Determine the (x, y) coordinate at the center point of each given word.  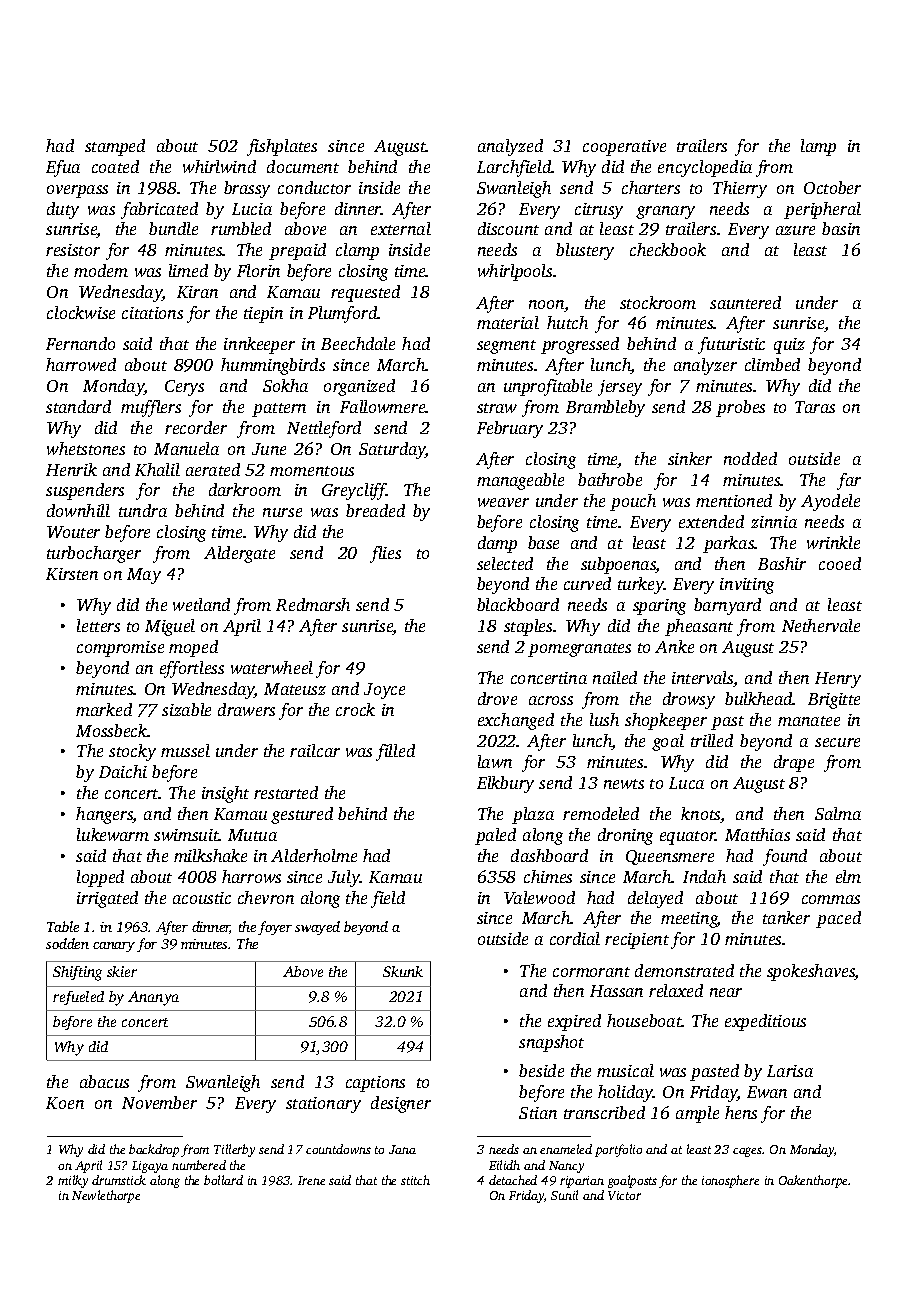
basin (841, 228)
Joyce (384, 691)
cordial (575, 938)
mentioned (734, 500)
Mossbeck (112, 730)
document (303, 166)
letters (98, 625)
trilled (712, 740)
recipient (637, 941)
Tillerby (234, 1150)
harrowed (81, 364)
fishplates (282, 147)
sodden (67, 943)
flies (385, 554)
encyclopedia (705, 168)
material (508, 322)
